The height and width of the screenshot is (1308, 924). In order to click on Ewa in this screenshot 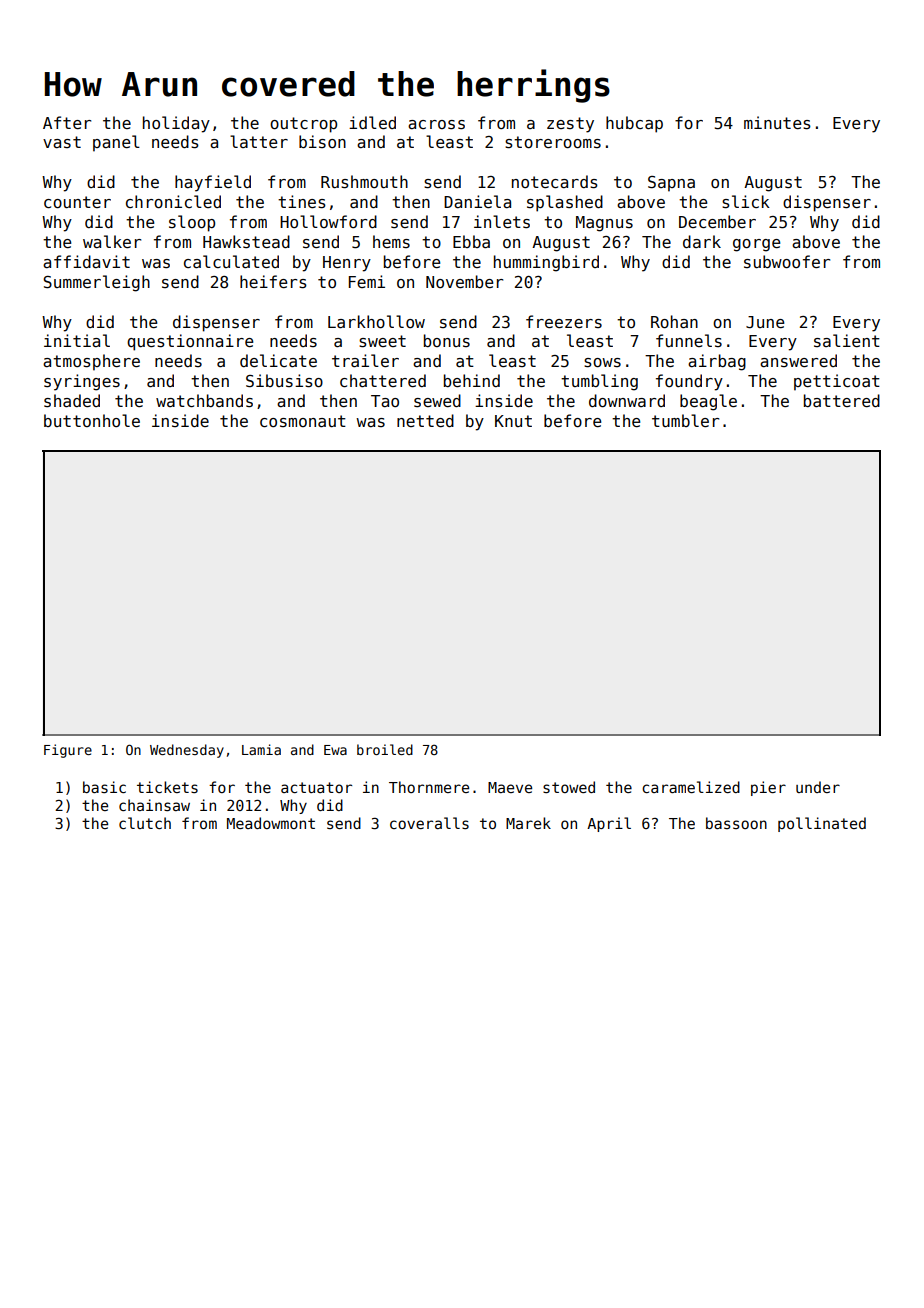, I will do `click(335, 750)`.
